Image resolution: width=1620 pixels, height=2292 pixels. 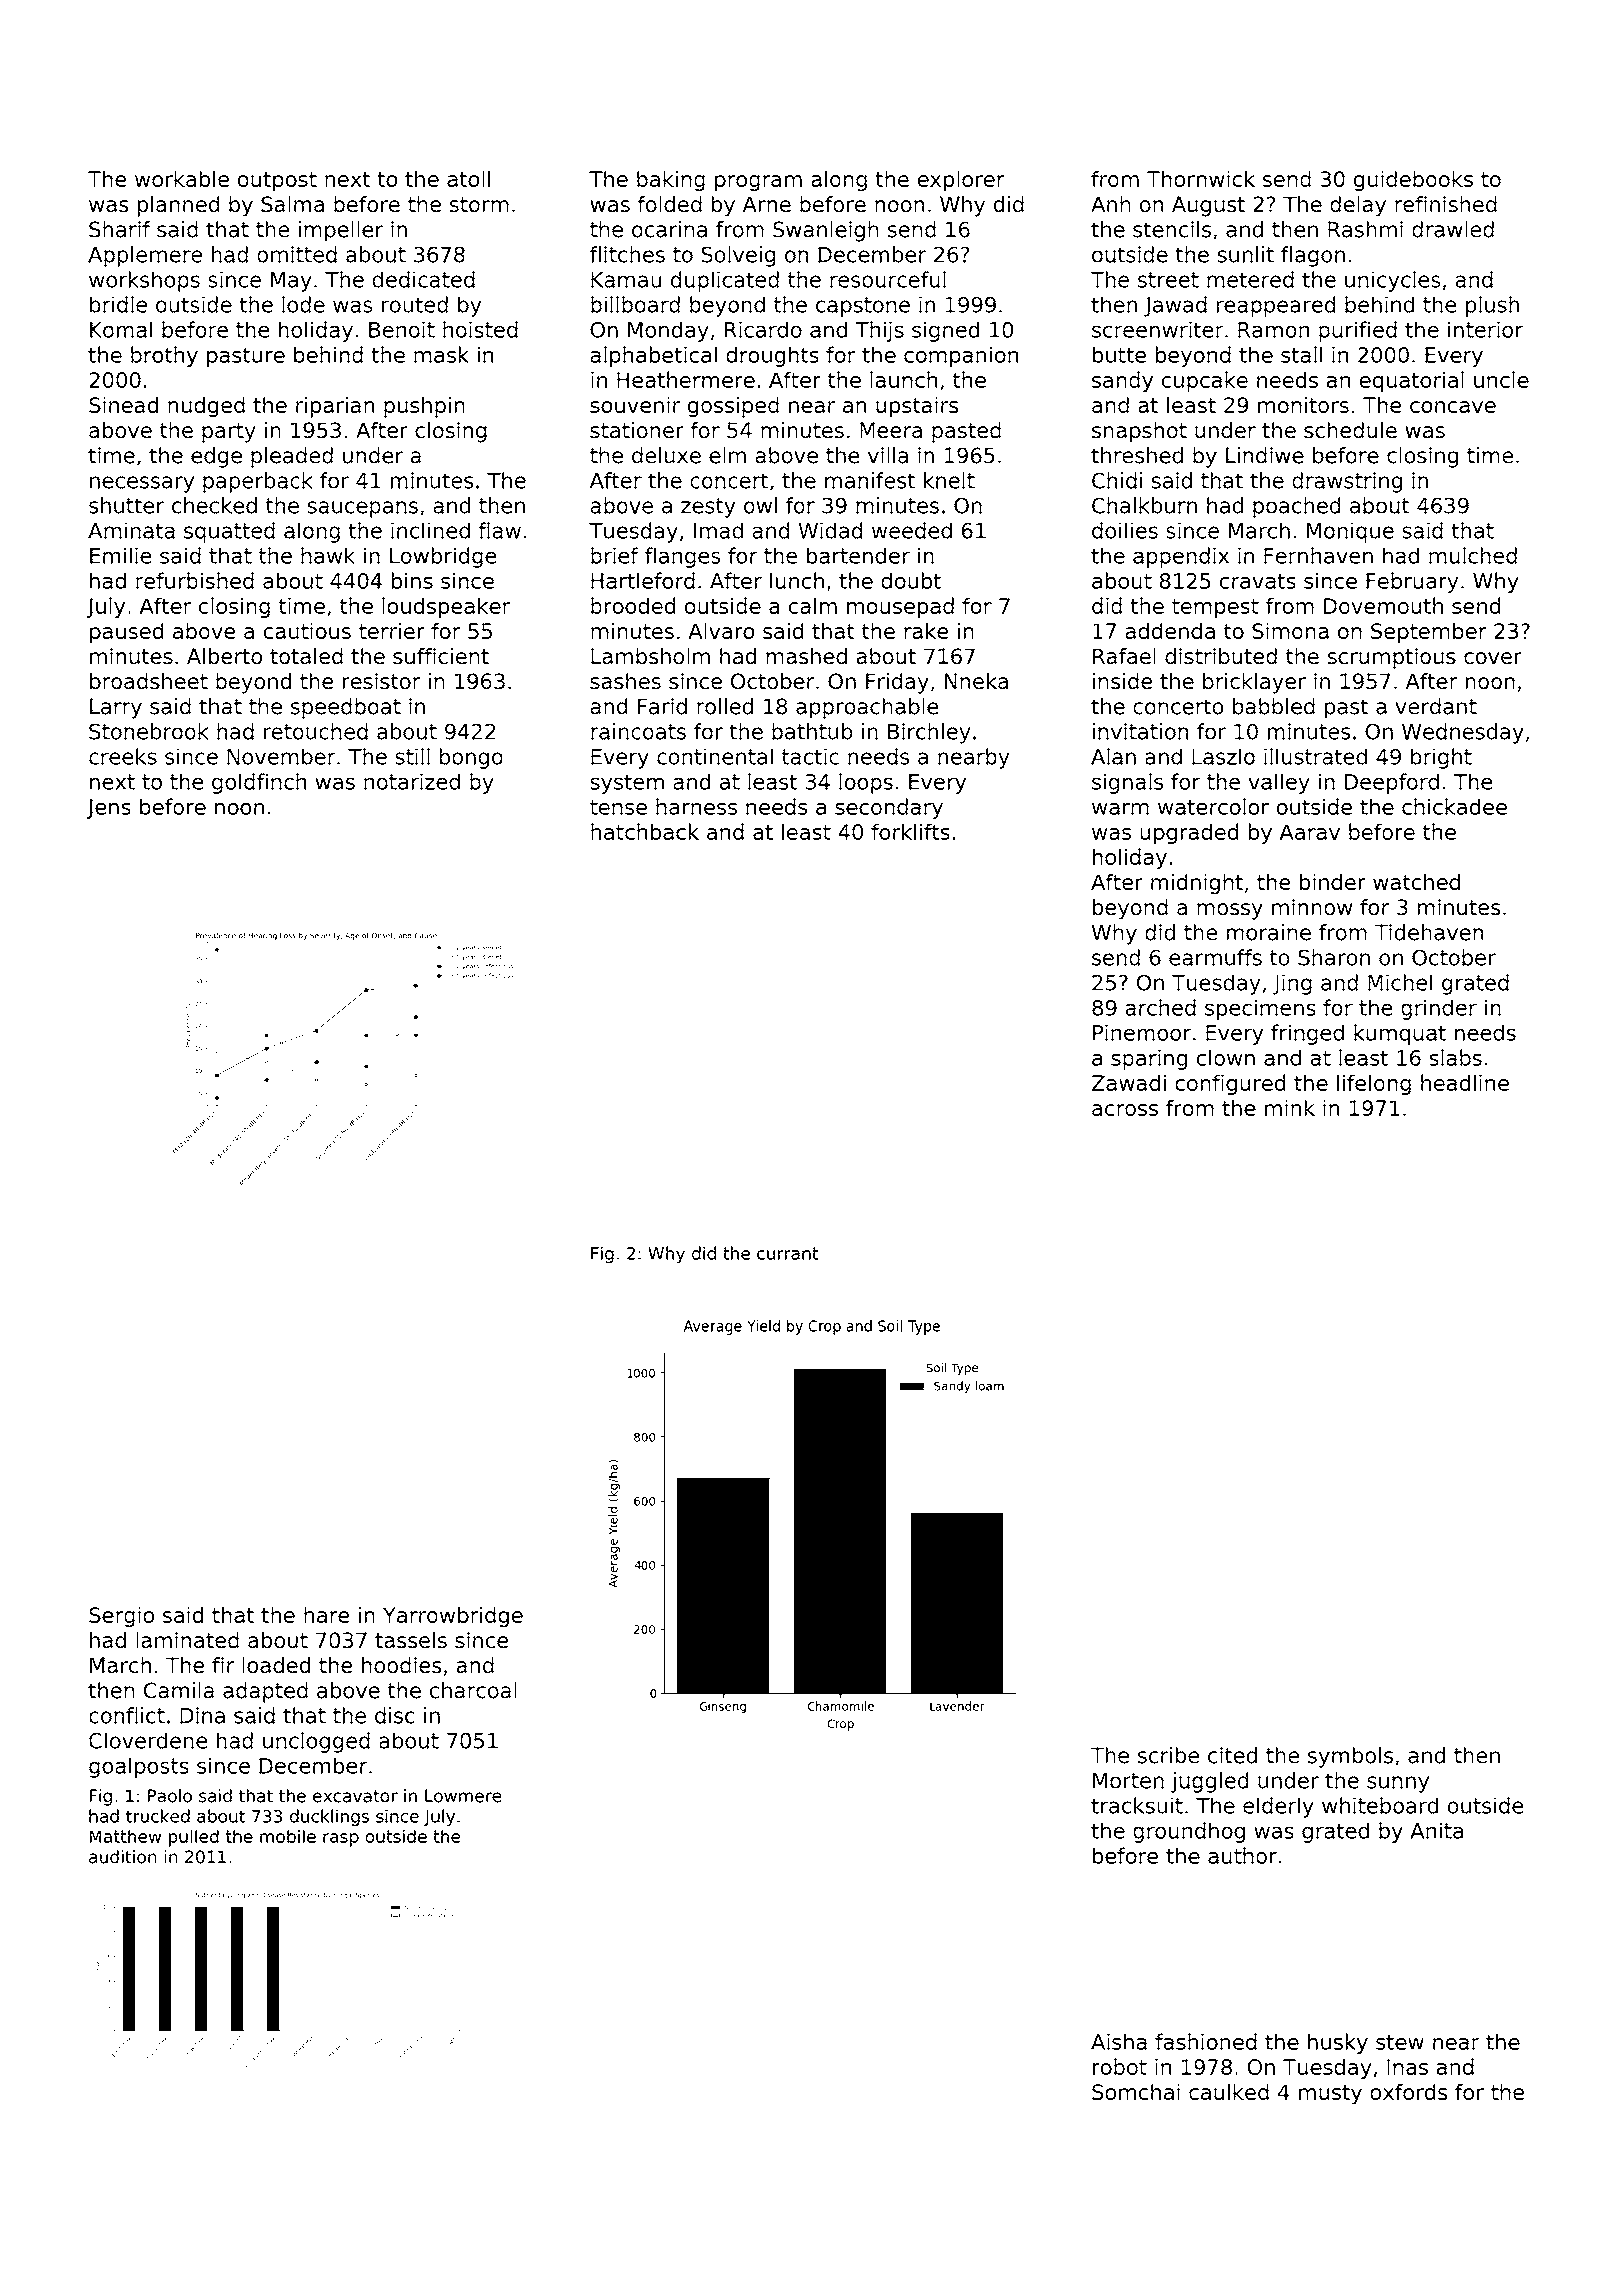 I want to click on charcoal, so click(x=473, y=1690).
